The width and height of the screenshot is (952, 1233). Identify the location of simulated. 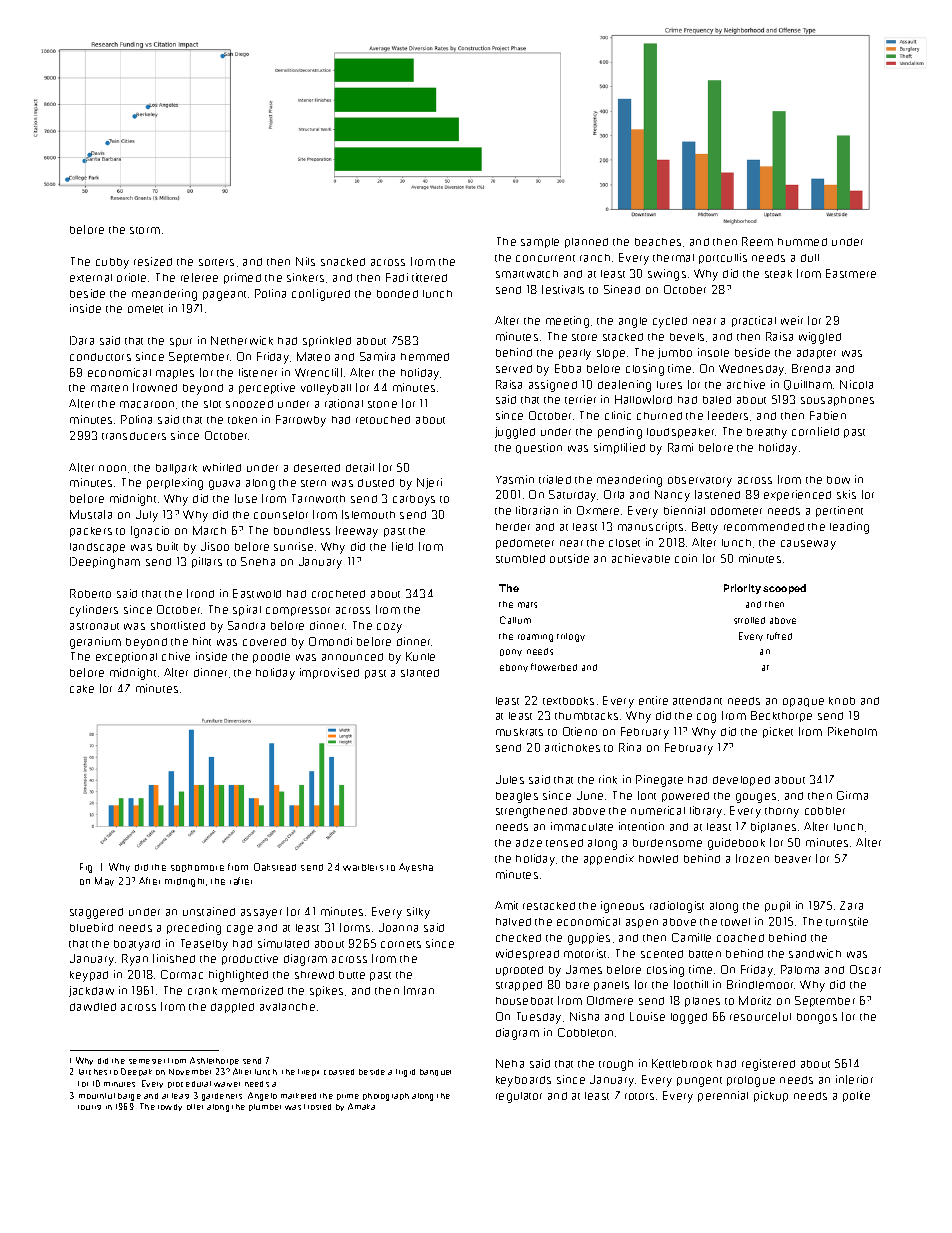
(283, 943).
